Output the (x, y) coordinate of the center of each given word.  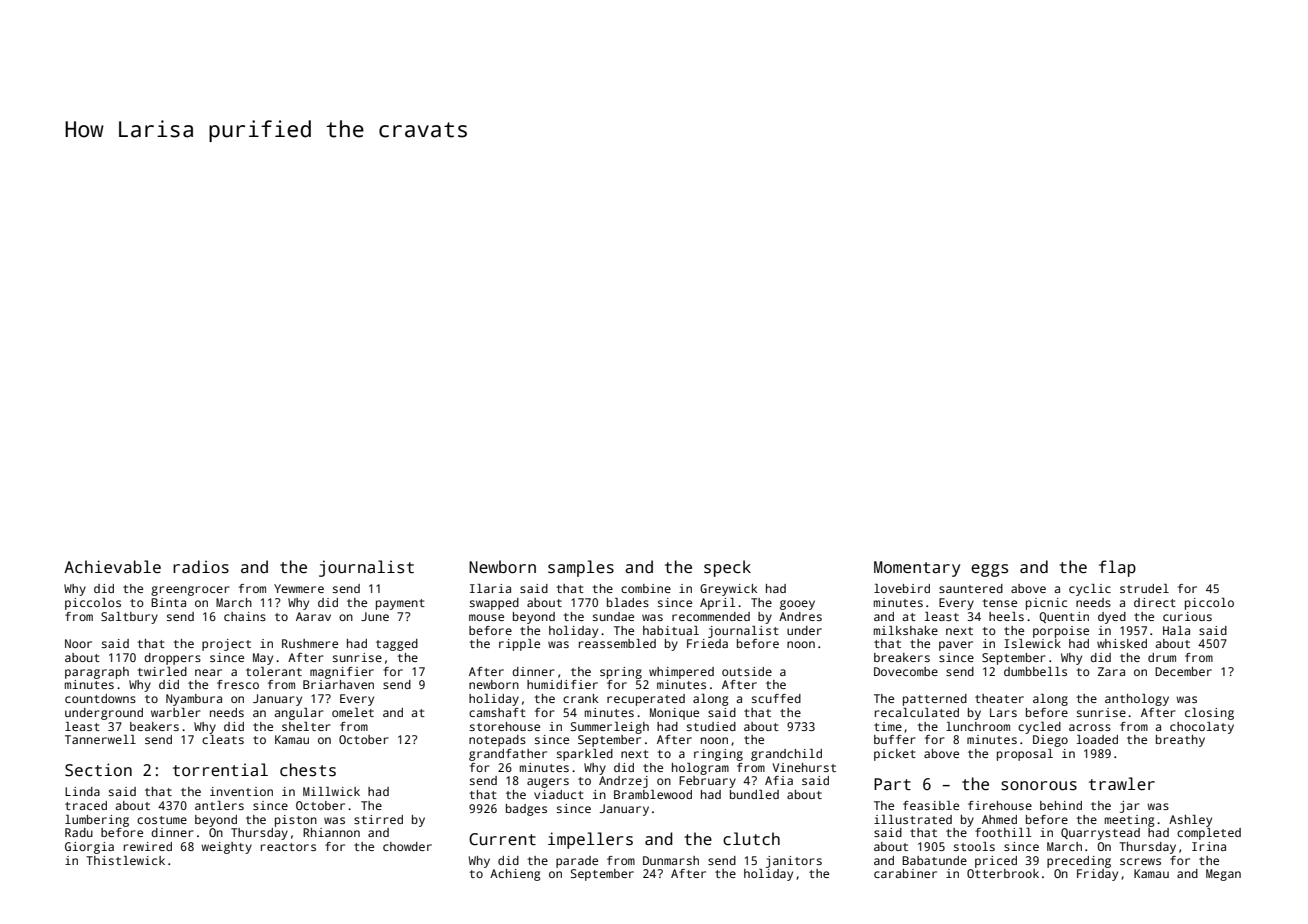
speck (727, 568)
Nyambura (194, 700)
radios (201, 567)
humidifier (562, 684)
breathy (1180, 741)
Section (98, 770)
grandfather (508, 755)
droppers (172, 659)
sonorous (1039, 786)
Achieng (515, 875)
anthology (1137, 700)
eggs (989, 570)
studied (711, 726)
